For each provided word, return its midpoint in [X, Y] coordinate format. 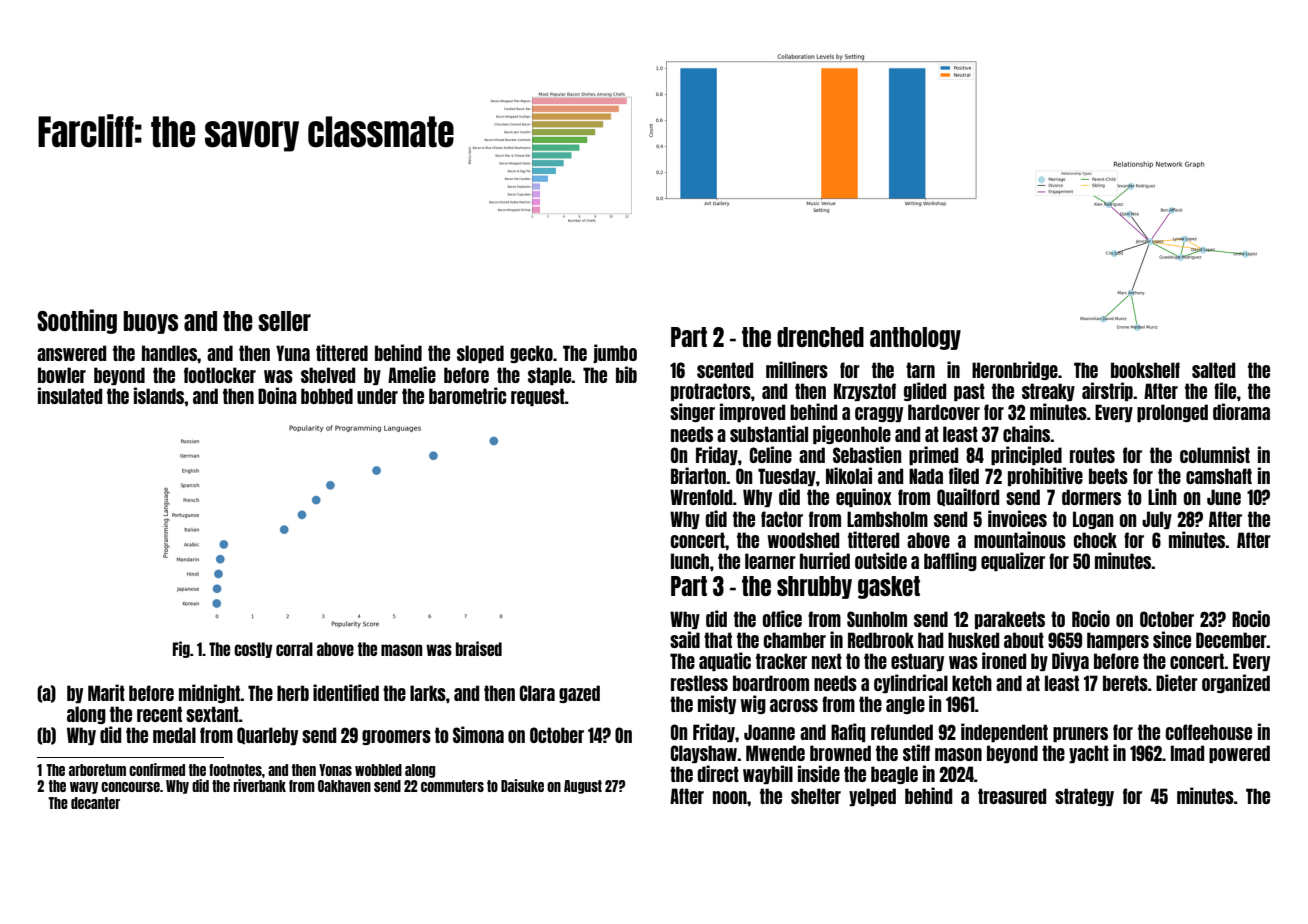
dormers [1091, 497]
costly [253, 650]
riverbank [259, 785]
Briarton [698, 475]
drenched [820, 337]
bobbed [327, 396]
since [1172, 639]
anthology [915, 338]
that [718, 640]
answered [71, 353]
